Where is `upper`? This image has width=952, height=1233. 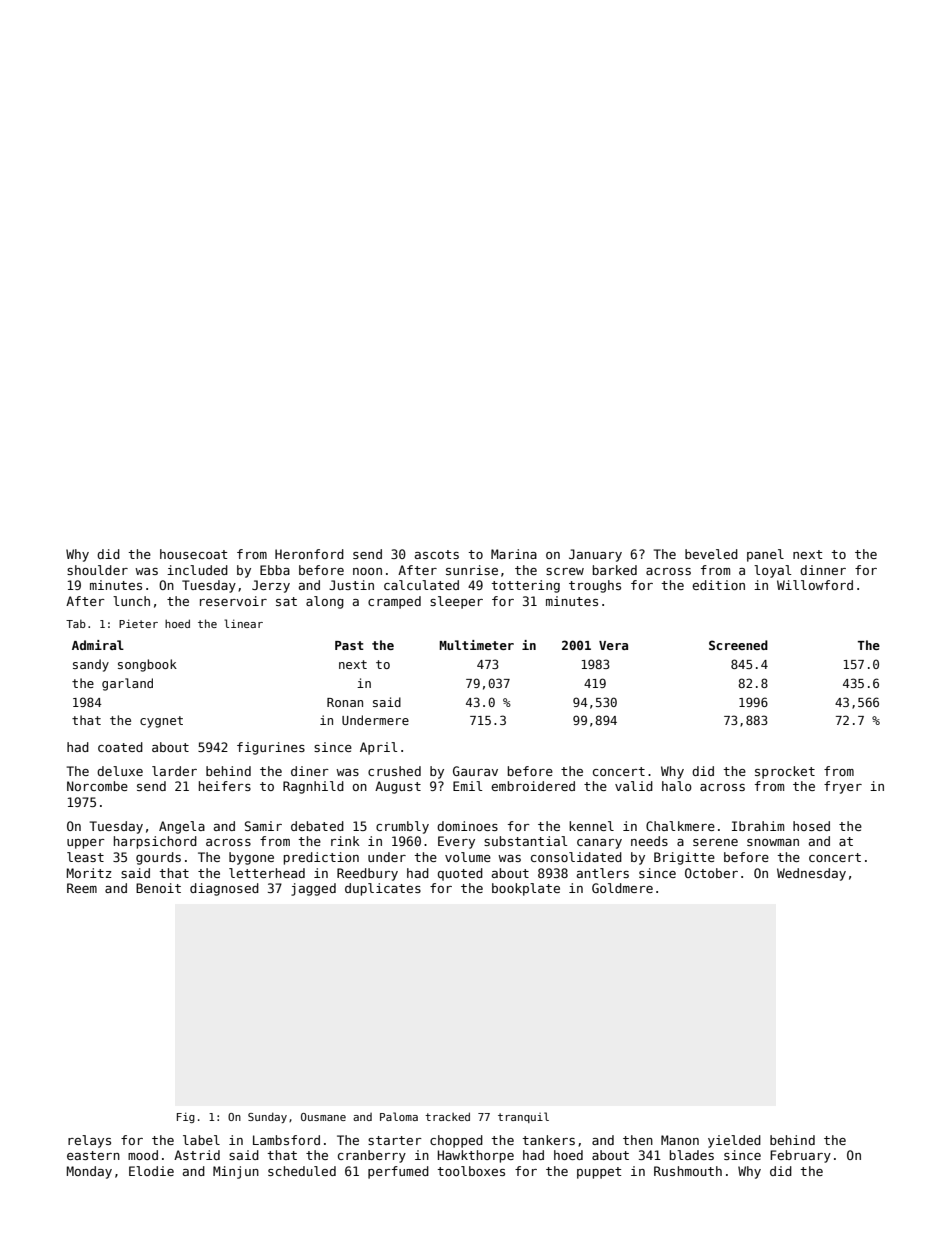 upper is located at coordinates (86, 844).
